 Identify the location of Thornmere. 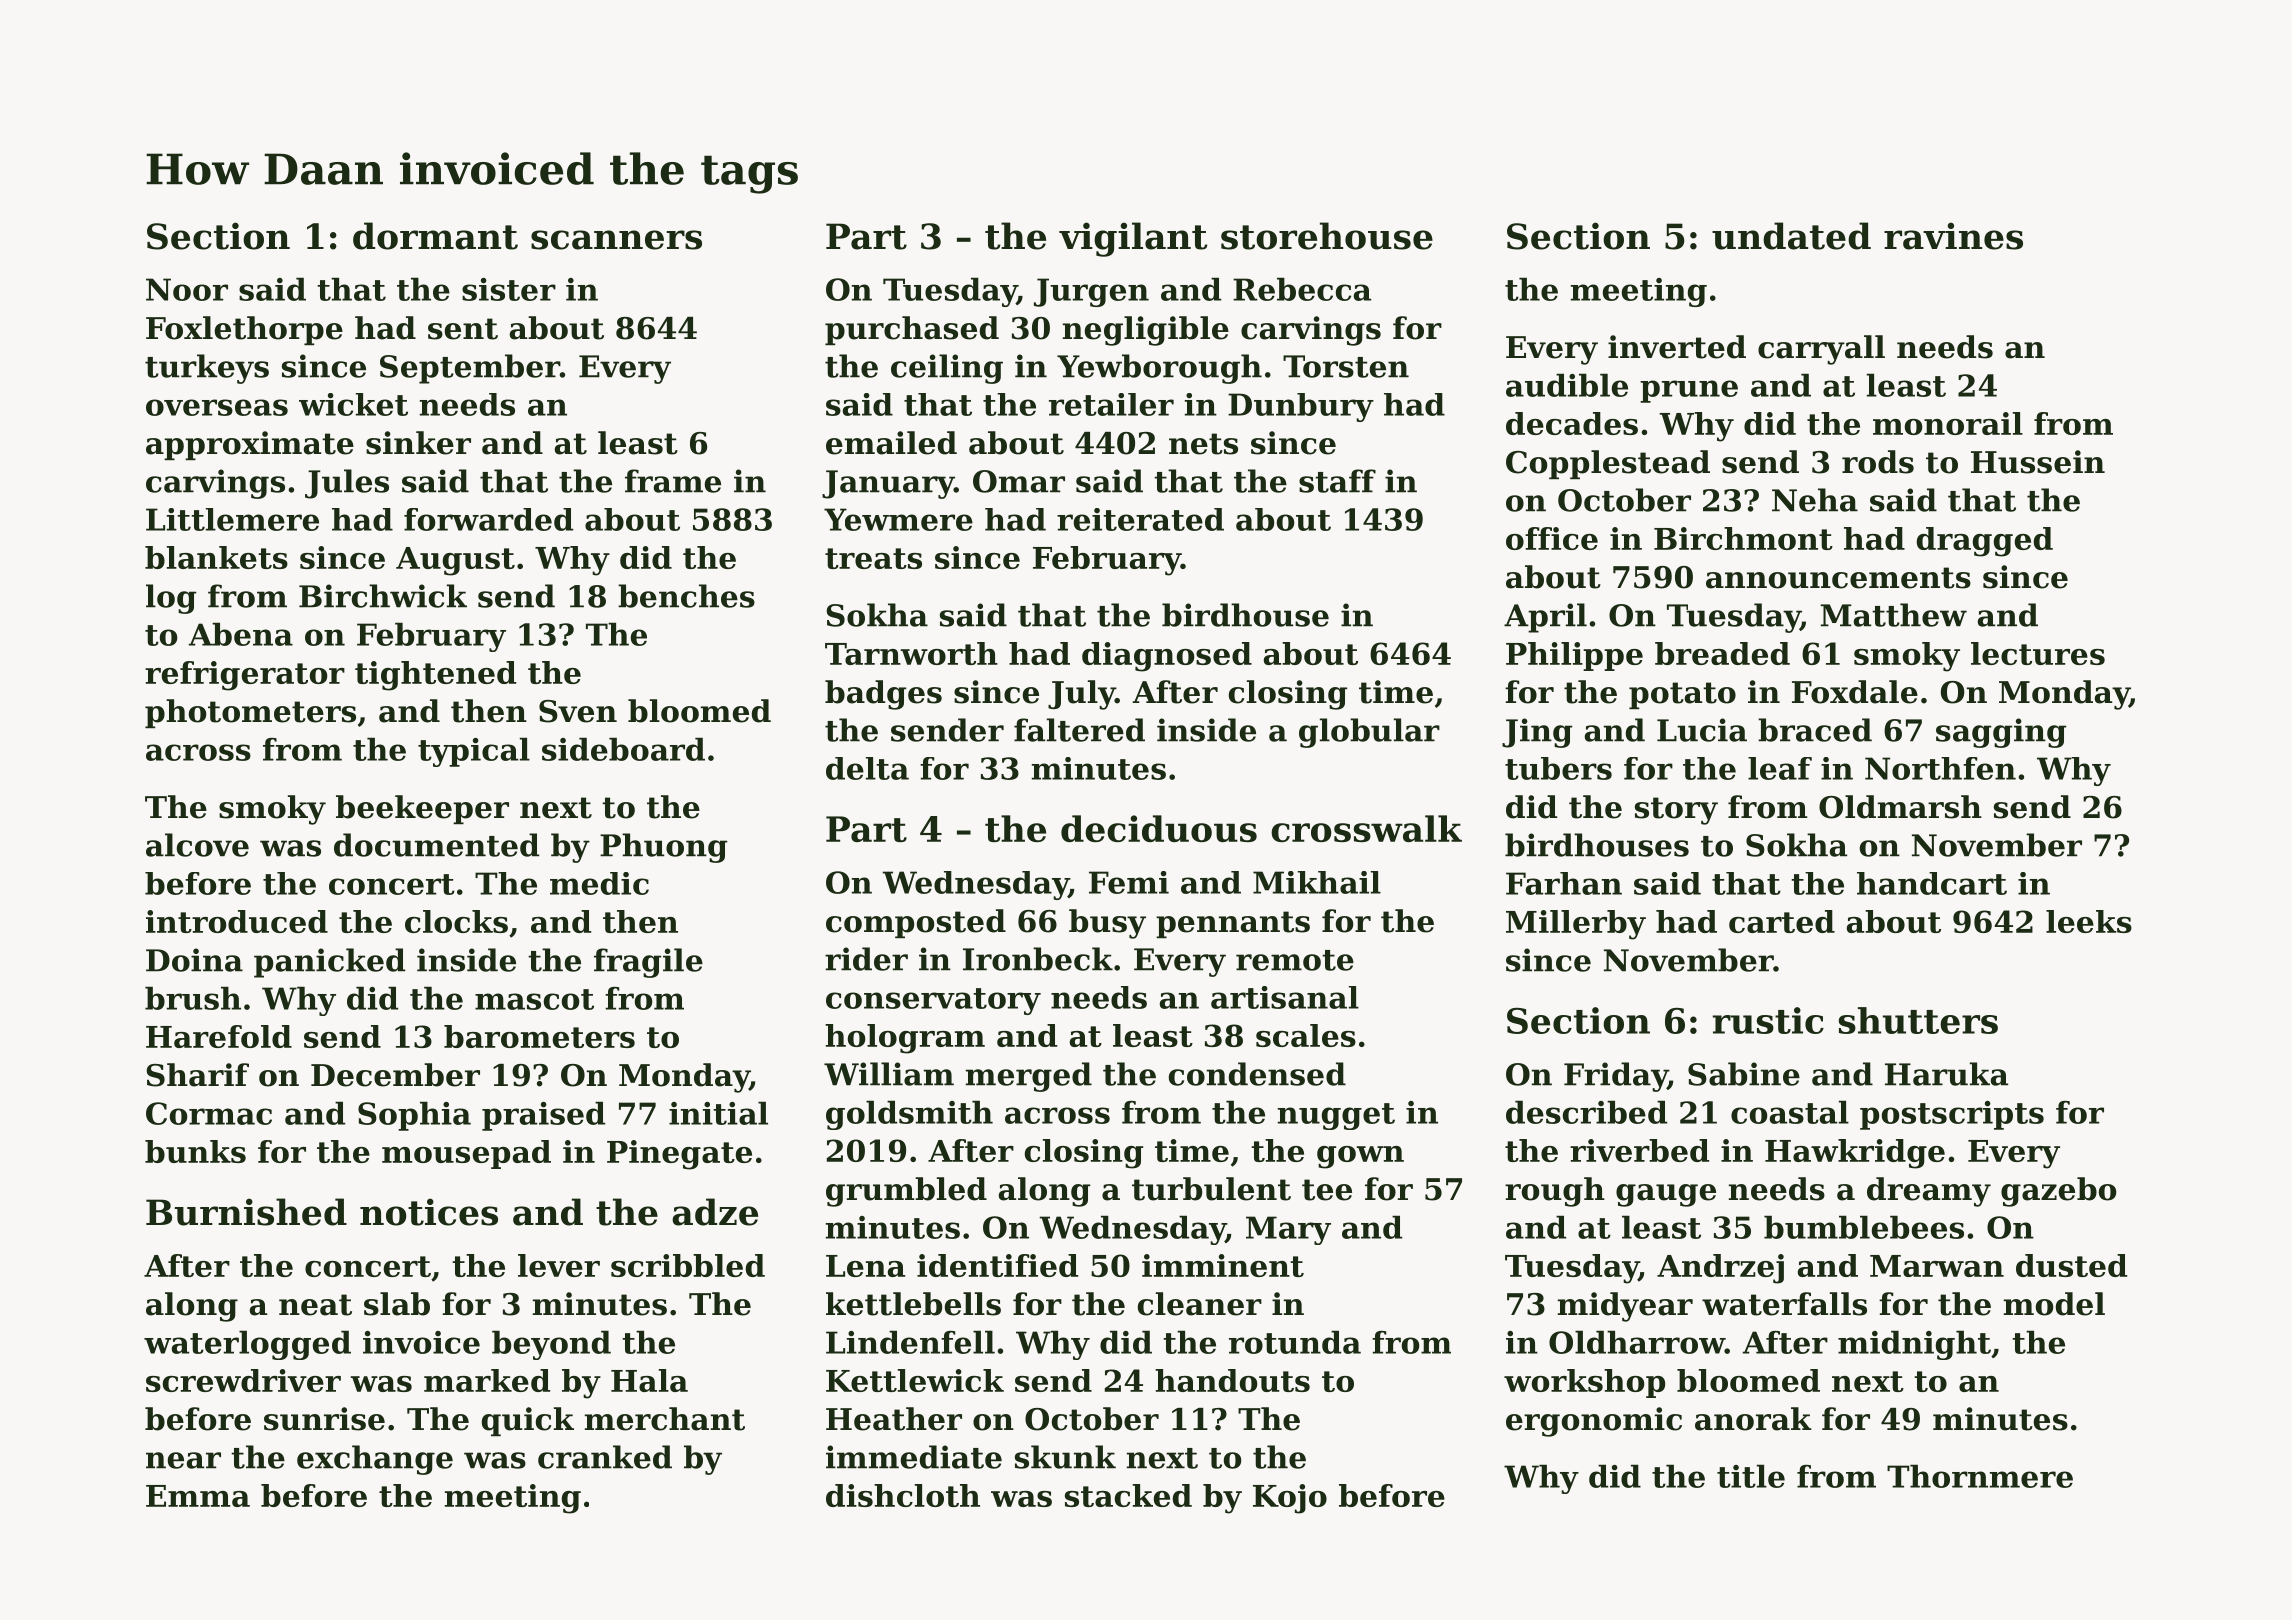
(1980, 1476).
